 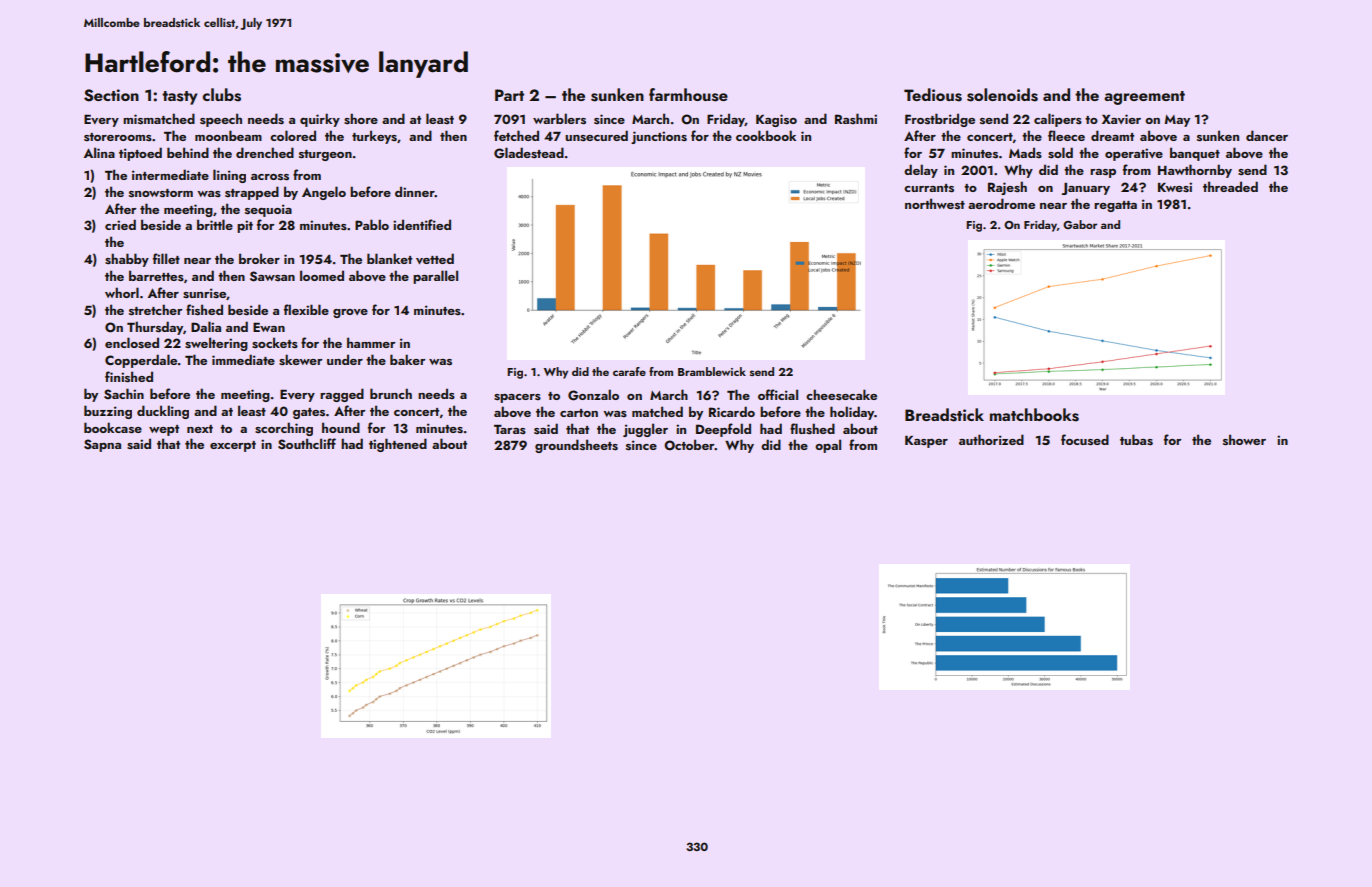 What do you see at coordinates (111, 95) in the screenshot?
I see `Section` at bounding box center [111, 95].
